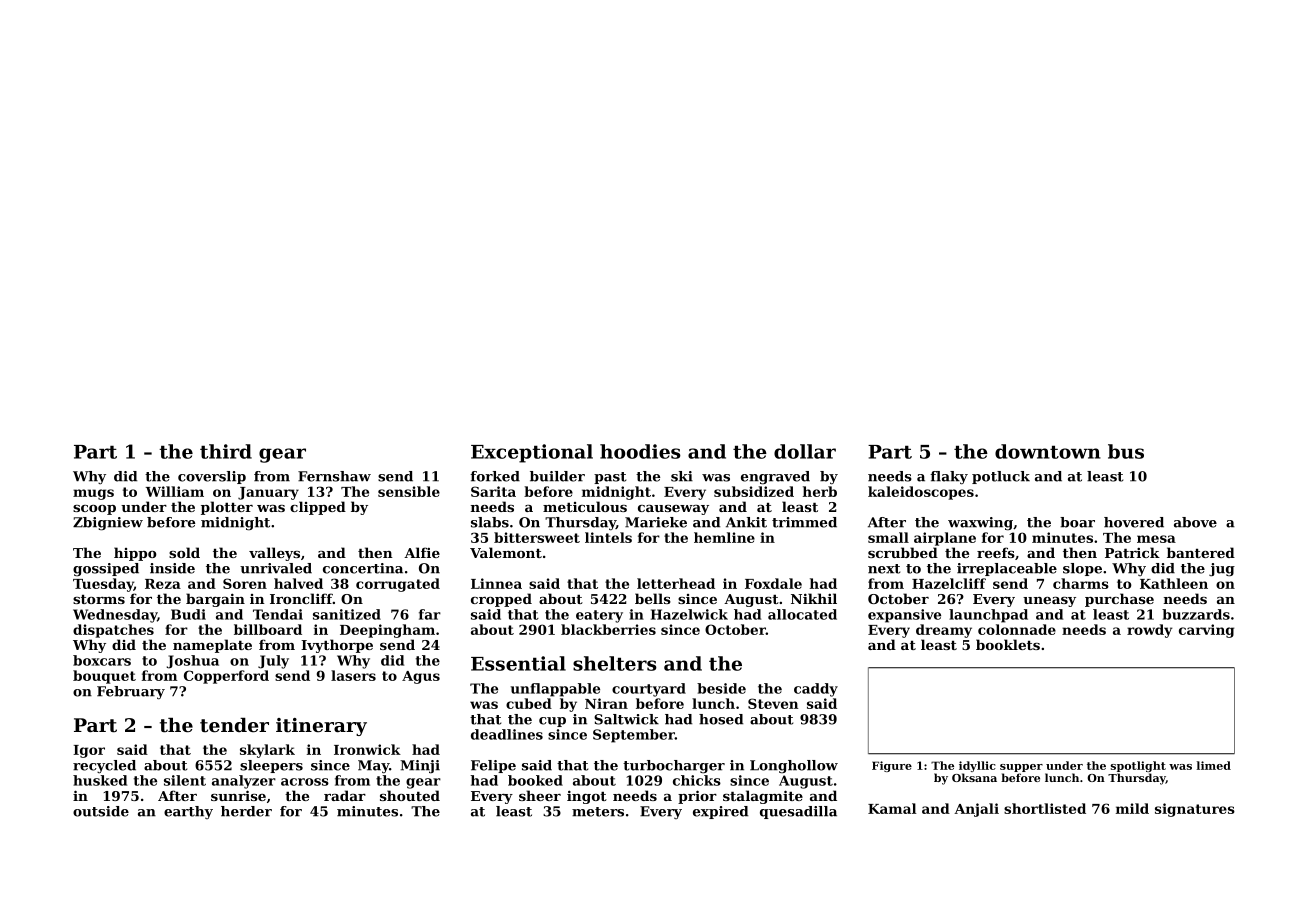 This image has height=924, width=1308. What do you see at coordinates (267, 751) in the image?
I see `skylark` at bounding box center [267, 751].
